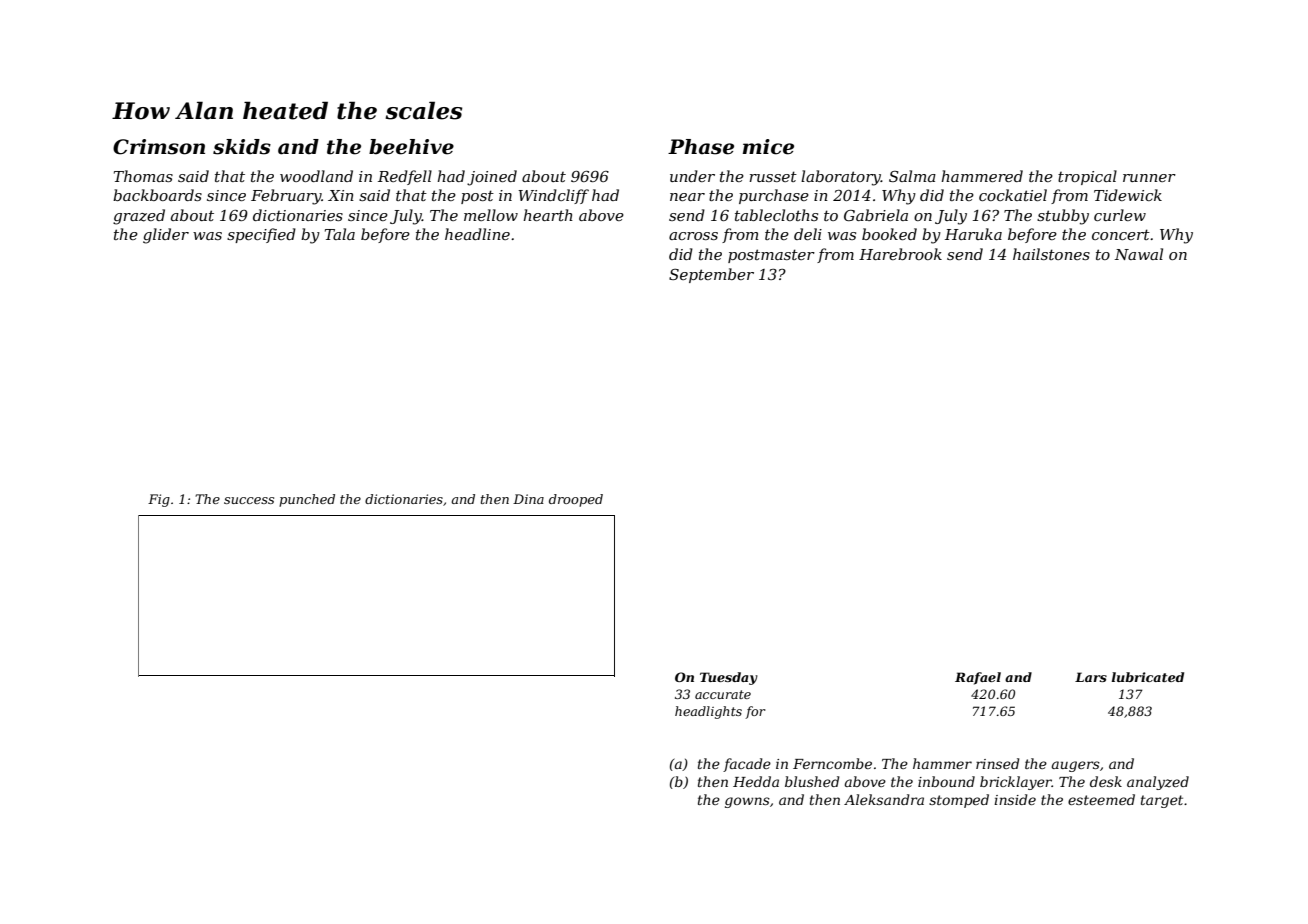 Image resolution: width=1308 pixels, height=924 pixels. What do you see at coordinates (576, 500) in the screenshot?
I see `drooped` at bounding box center [576, 500].
